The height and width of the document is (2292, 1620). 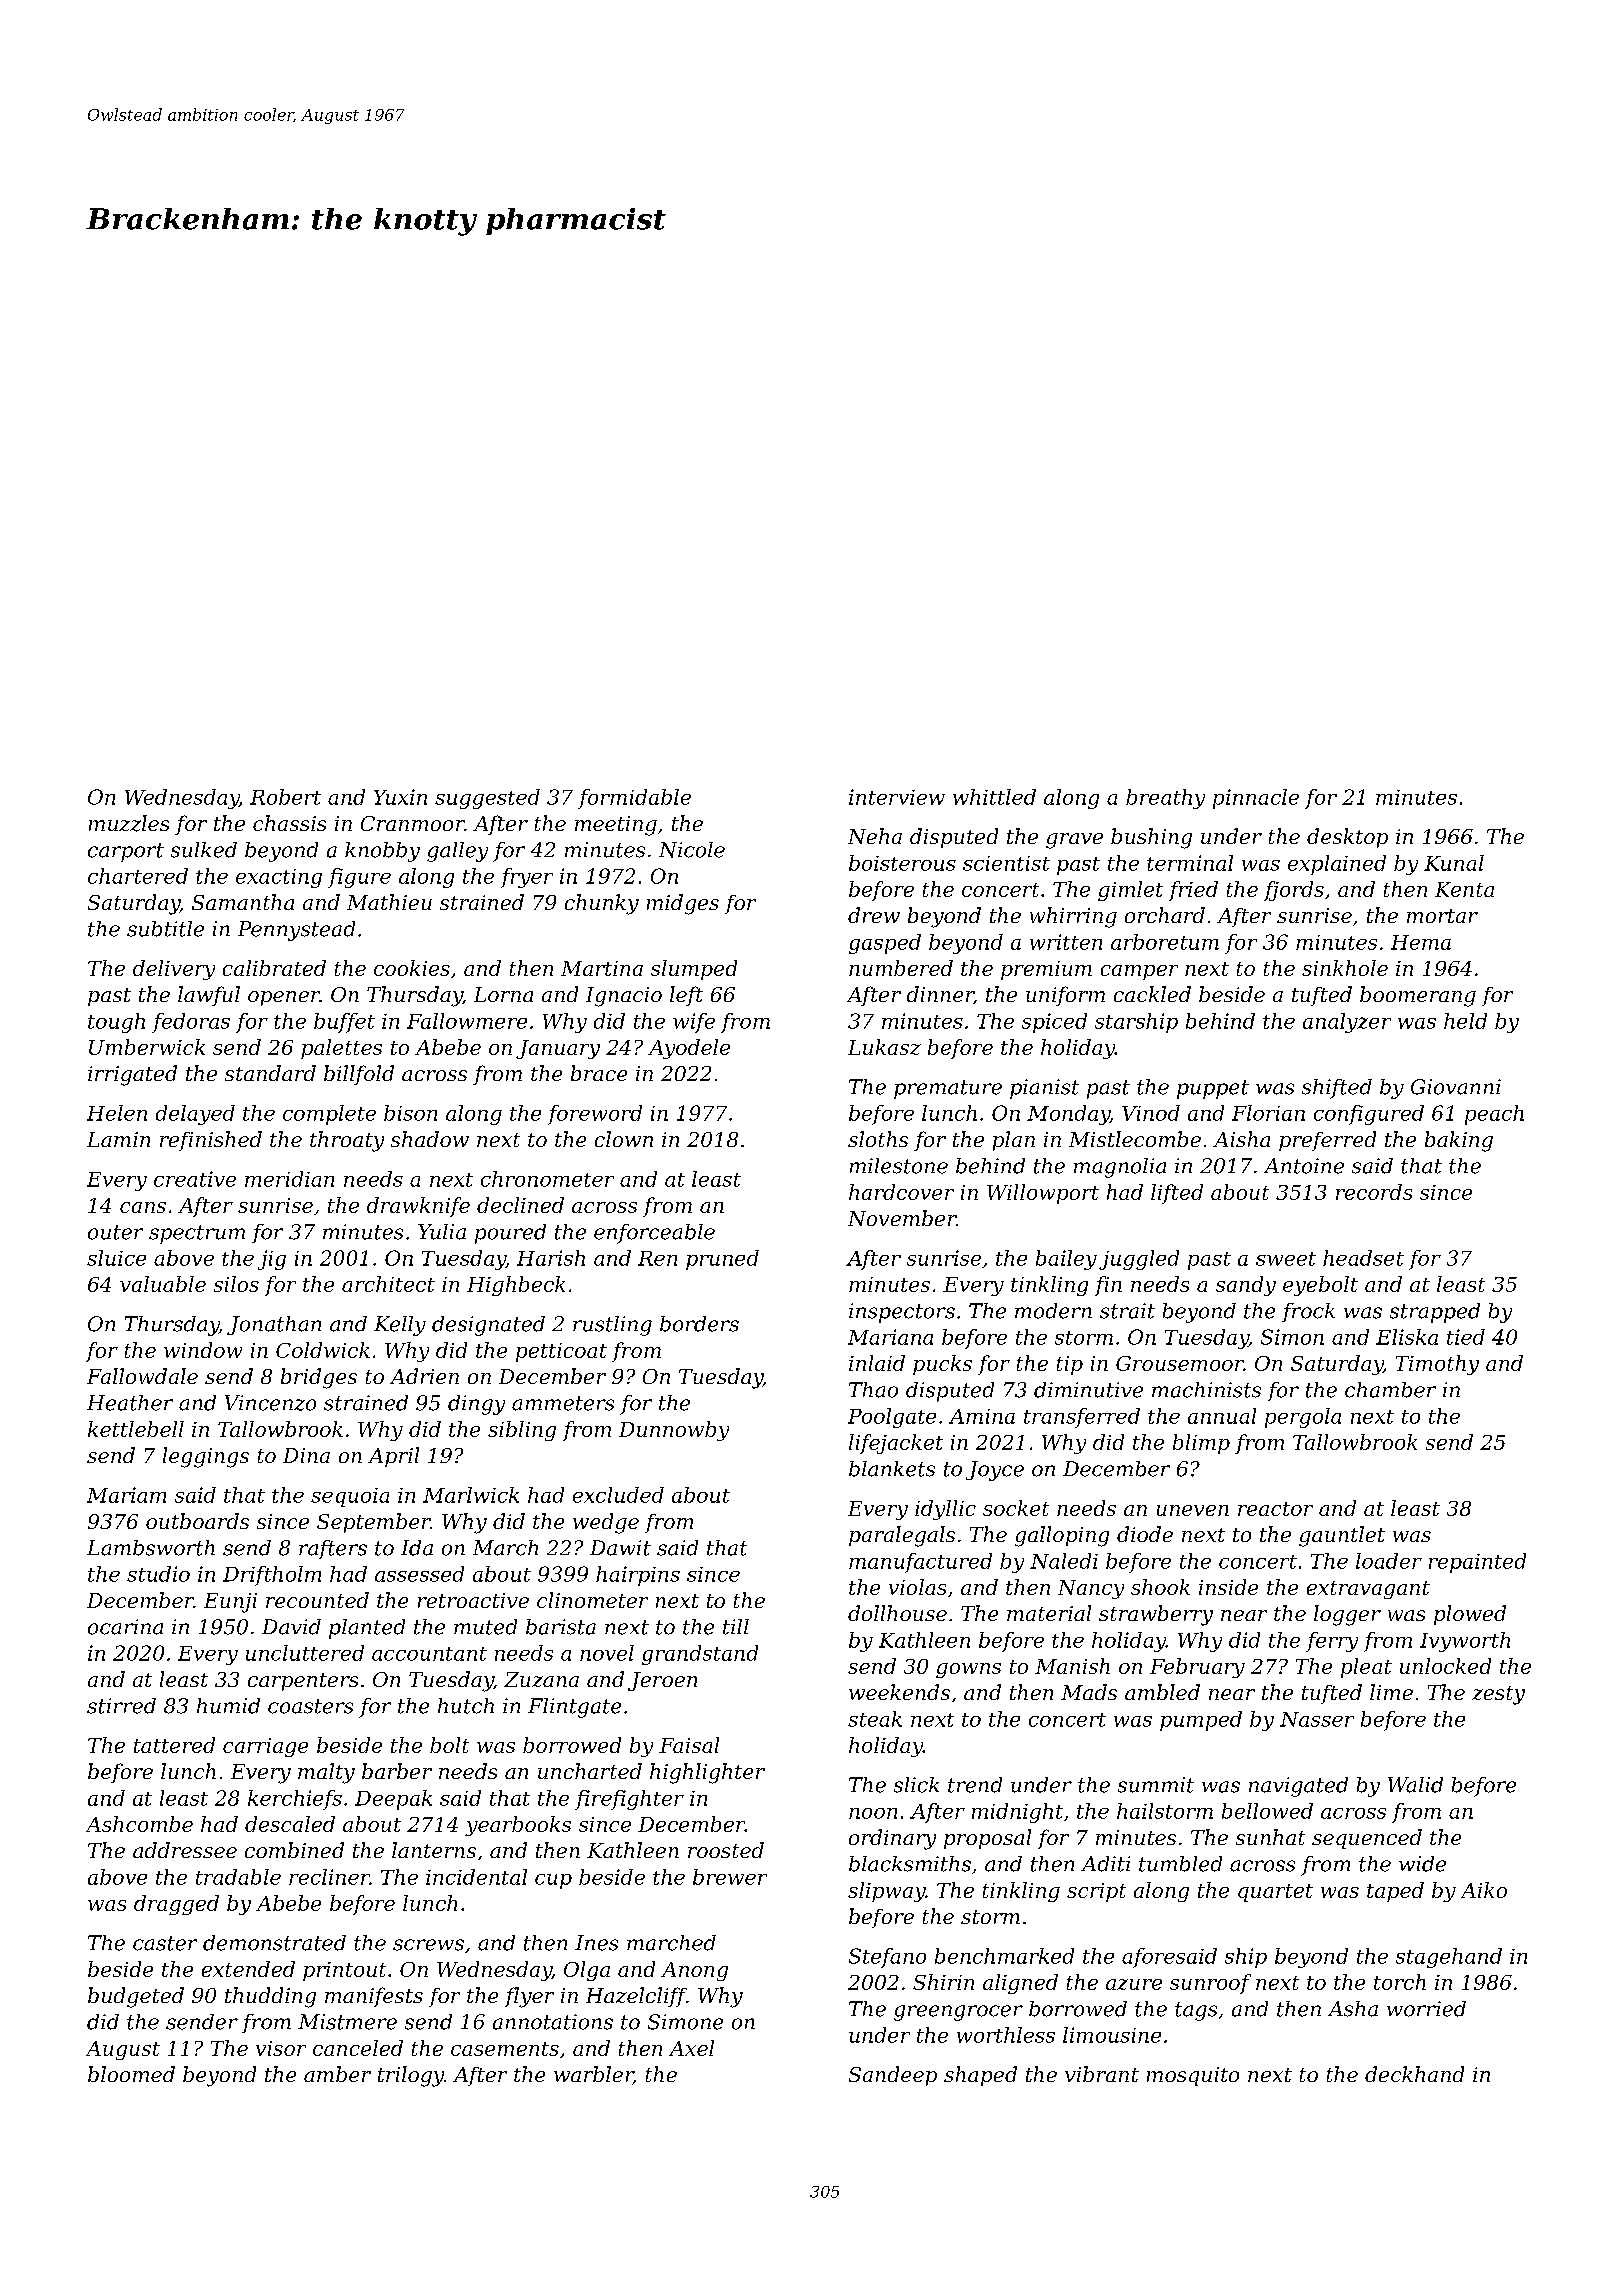 What do you see at coordinates (722, 1260) in the document?
I see `pruned` at bounding box center [722, 1260].
